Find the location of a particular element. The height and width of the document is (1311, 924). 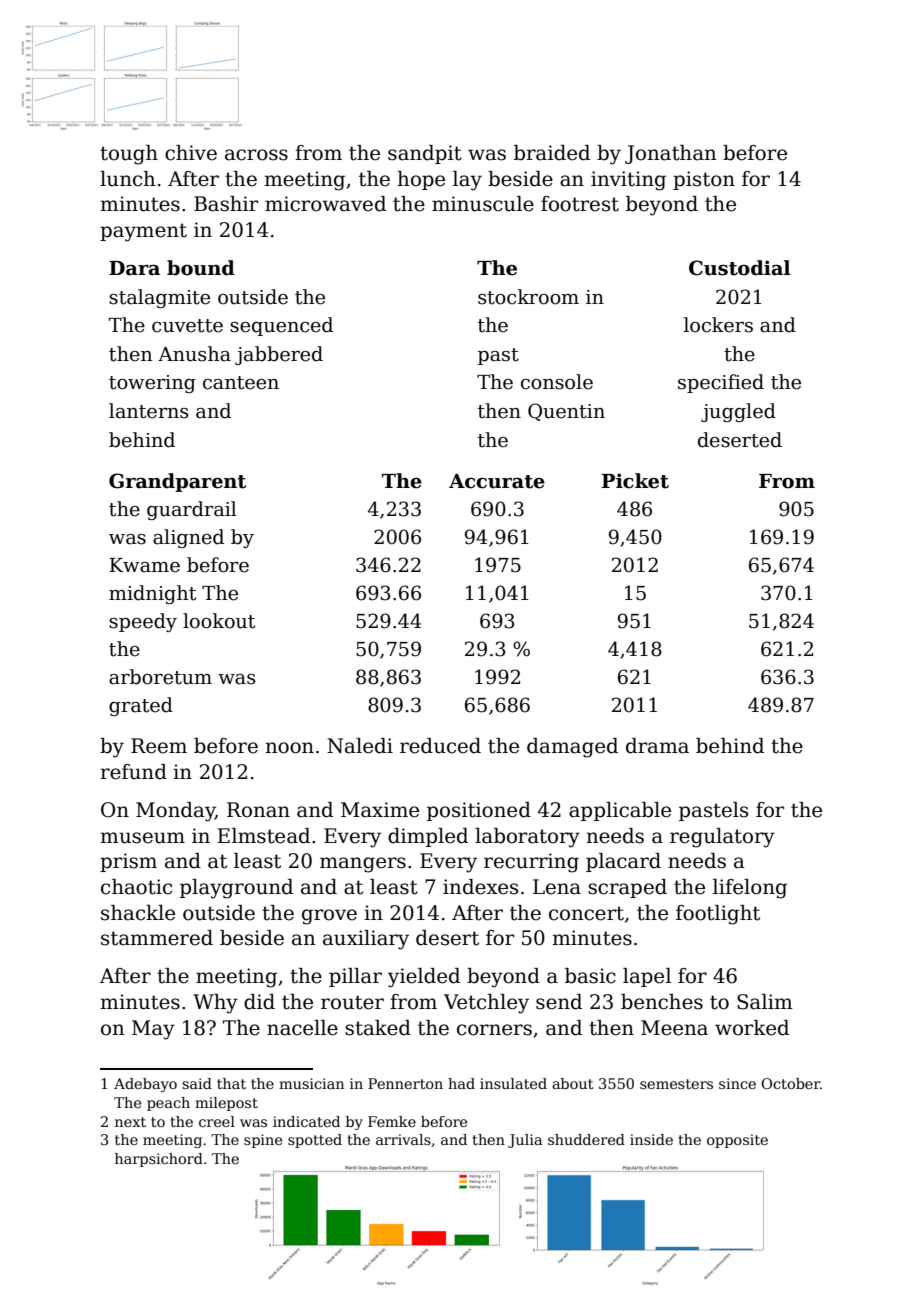

footlight is located at coordinates (718, 915).
